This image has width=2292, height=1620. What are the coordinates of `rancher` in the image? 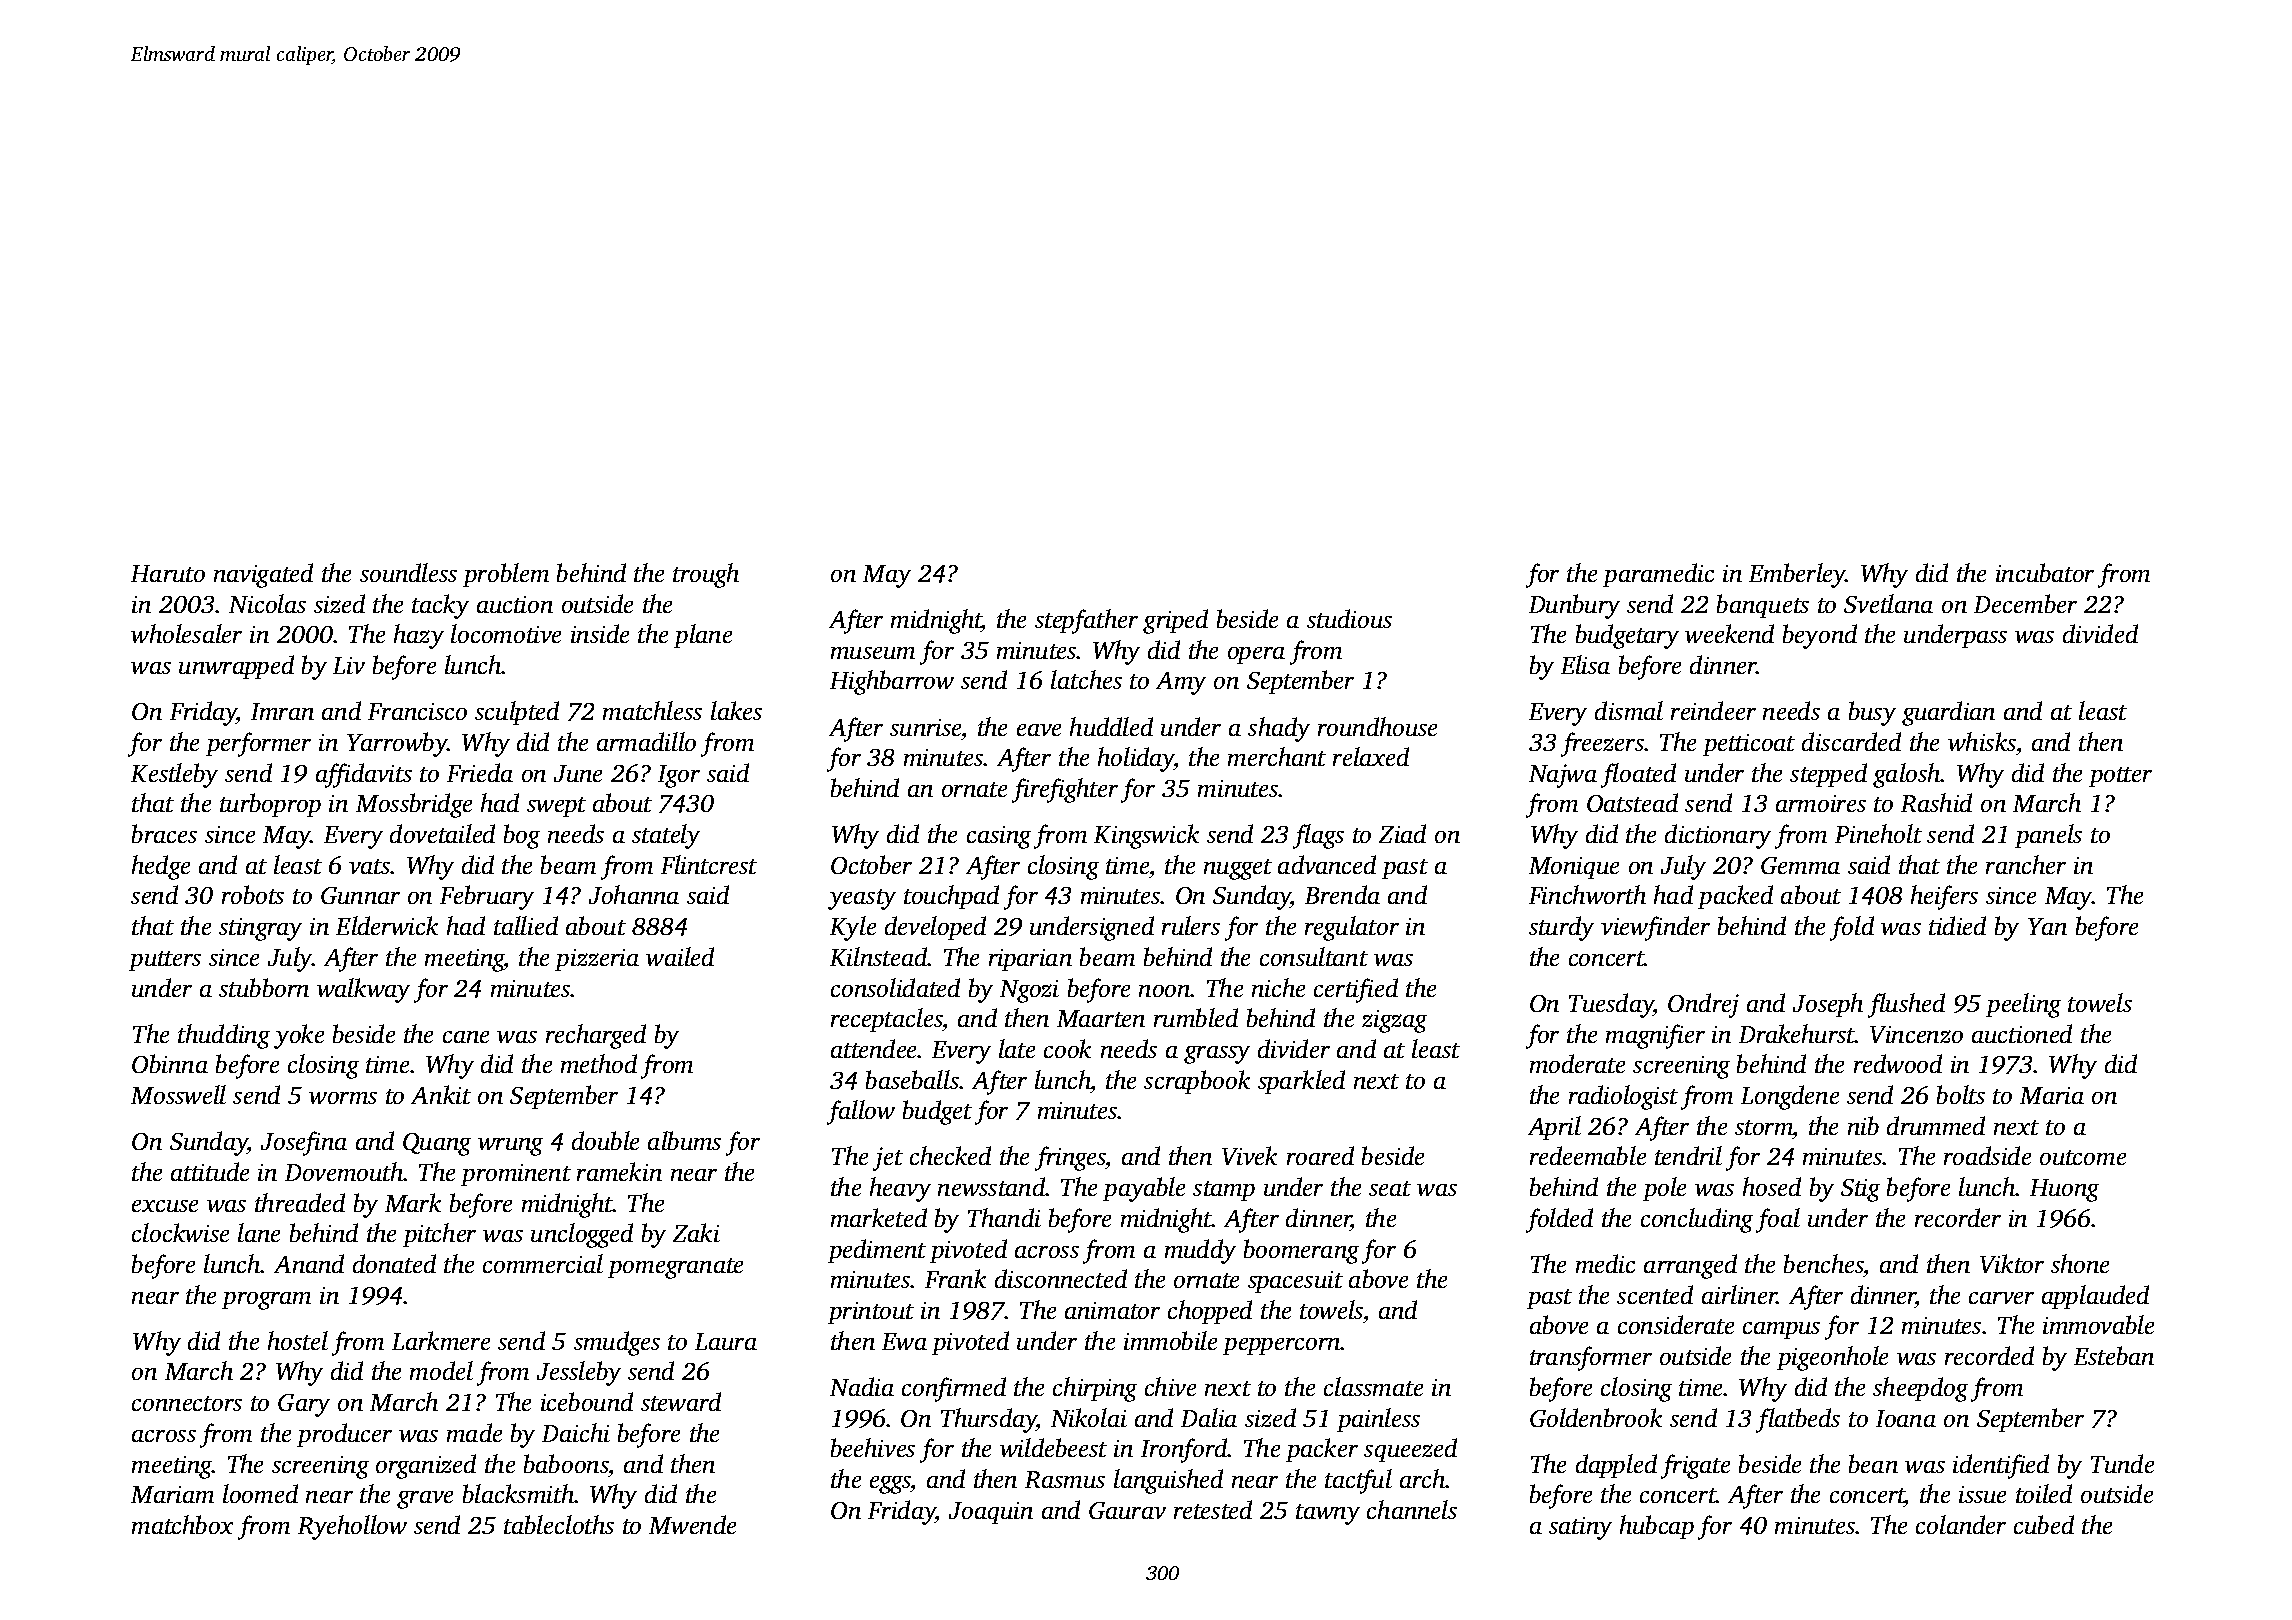 It's located at (2026, 864).
